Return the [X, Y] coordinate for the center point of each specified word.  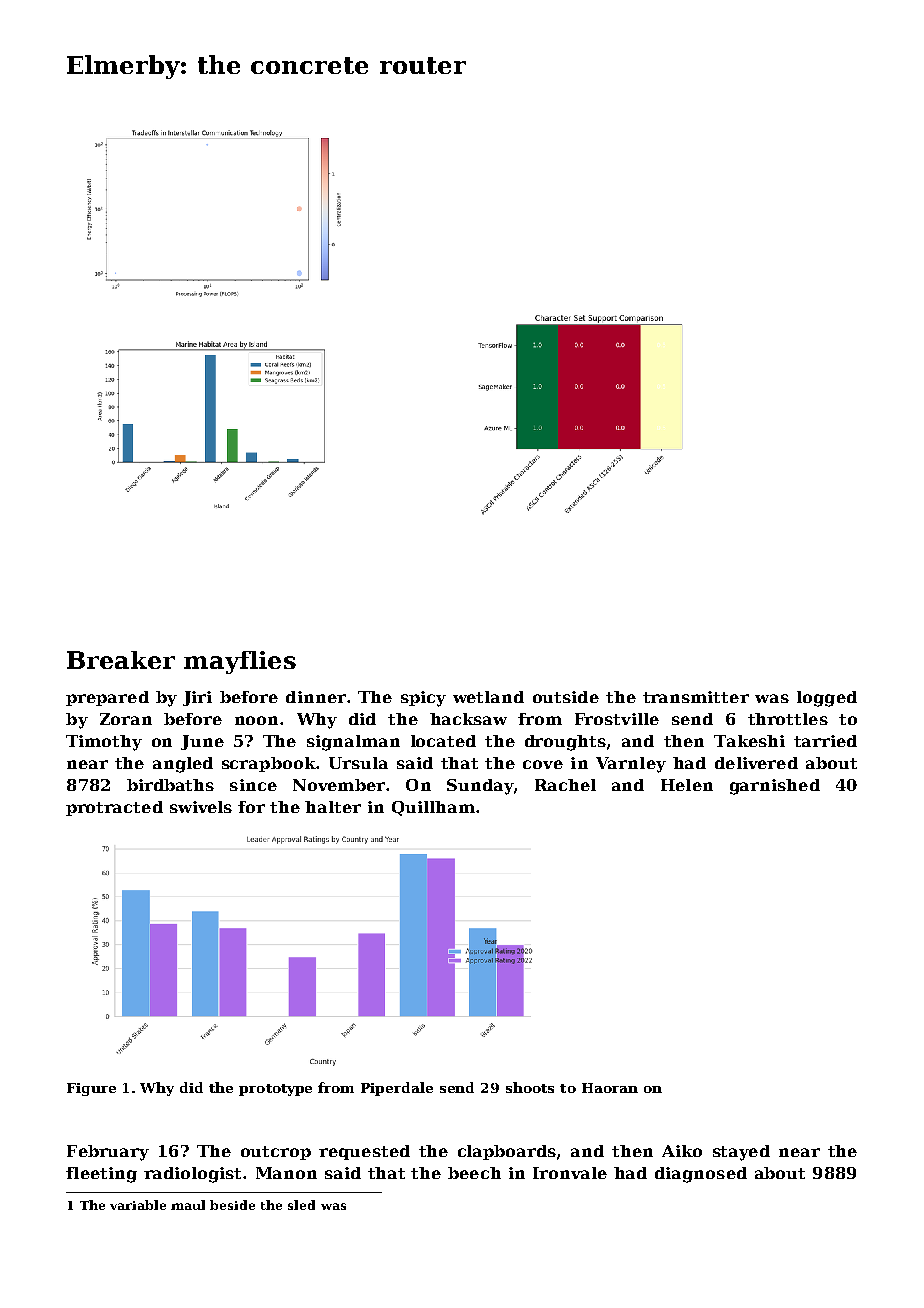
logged [827, 699]
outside [566, 697]
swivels [201, 807]
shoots [530, 1087]
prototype [275, 1090]
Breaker [121, 660]
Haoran [610, 1088]
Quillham [433, 808]
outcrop [276, 1153]
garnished [775, 787]
